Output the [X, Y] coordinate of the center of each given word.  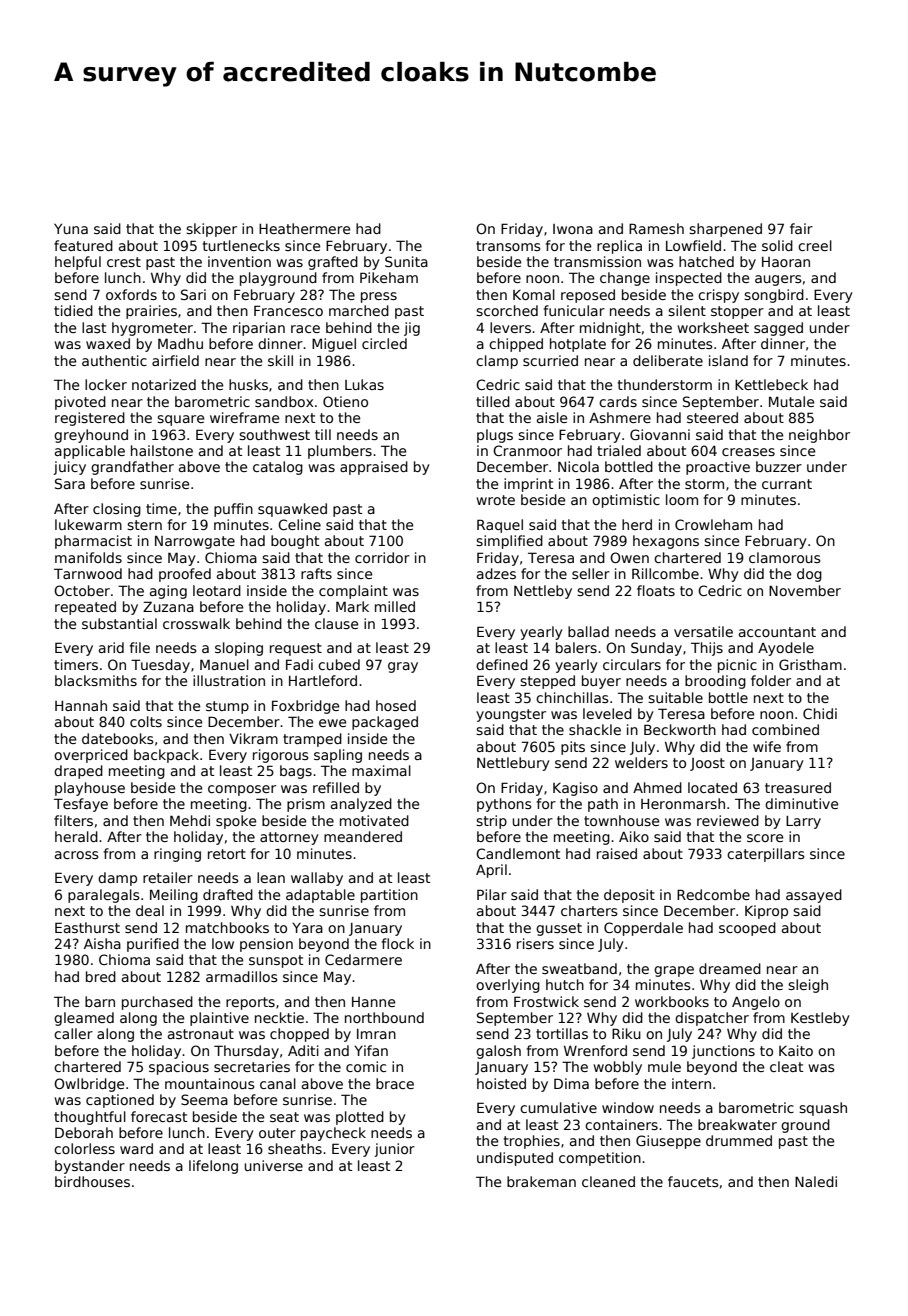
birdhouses [92, 1181]
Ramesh [656, 228]
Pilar [492, 894]
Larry [803, 822]
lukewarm [88, 524]
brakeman [541, 1181]
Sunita [406, 261]
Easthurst [87, 927]
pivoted [80, 403]
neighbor [819, 436]
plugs [495, 436]
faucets [693, 1181]
